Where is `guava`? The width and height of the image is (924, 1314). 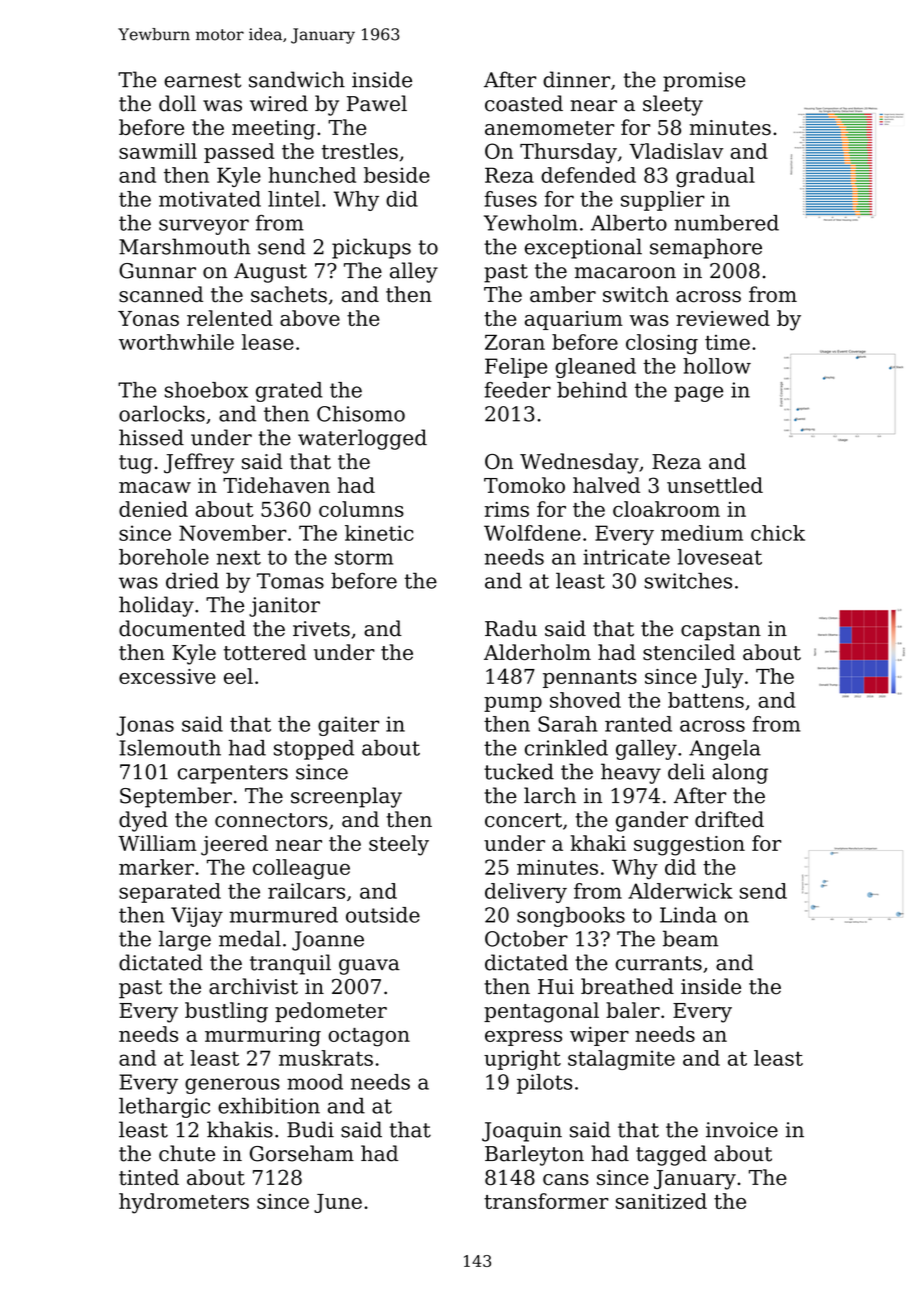 guava is located at coordinates (369, 967).
